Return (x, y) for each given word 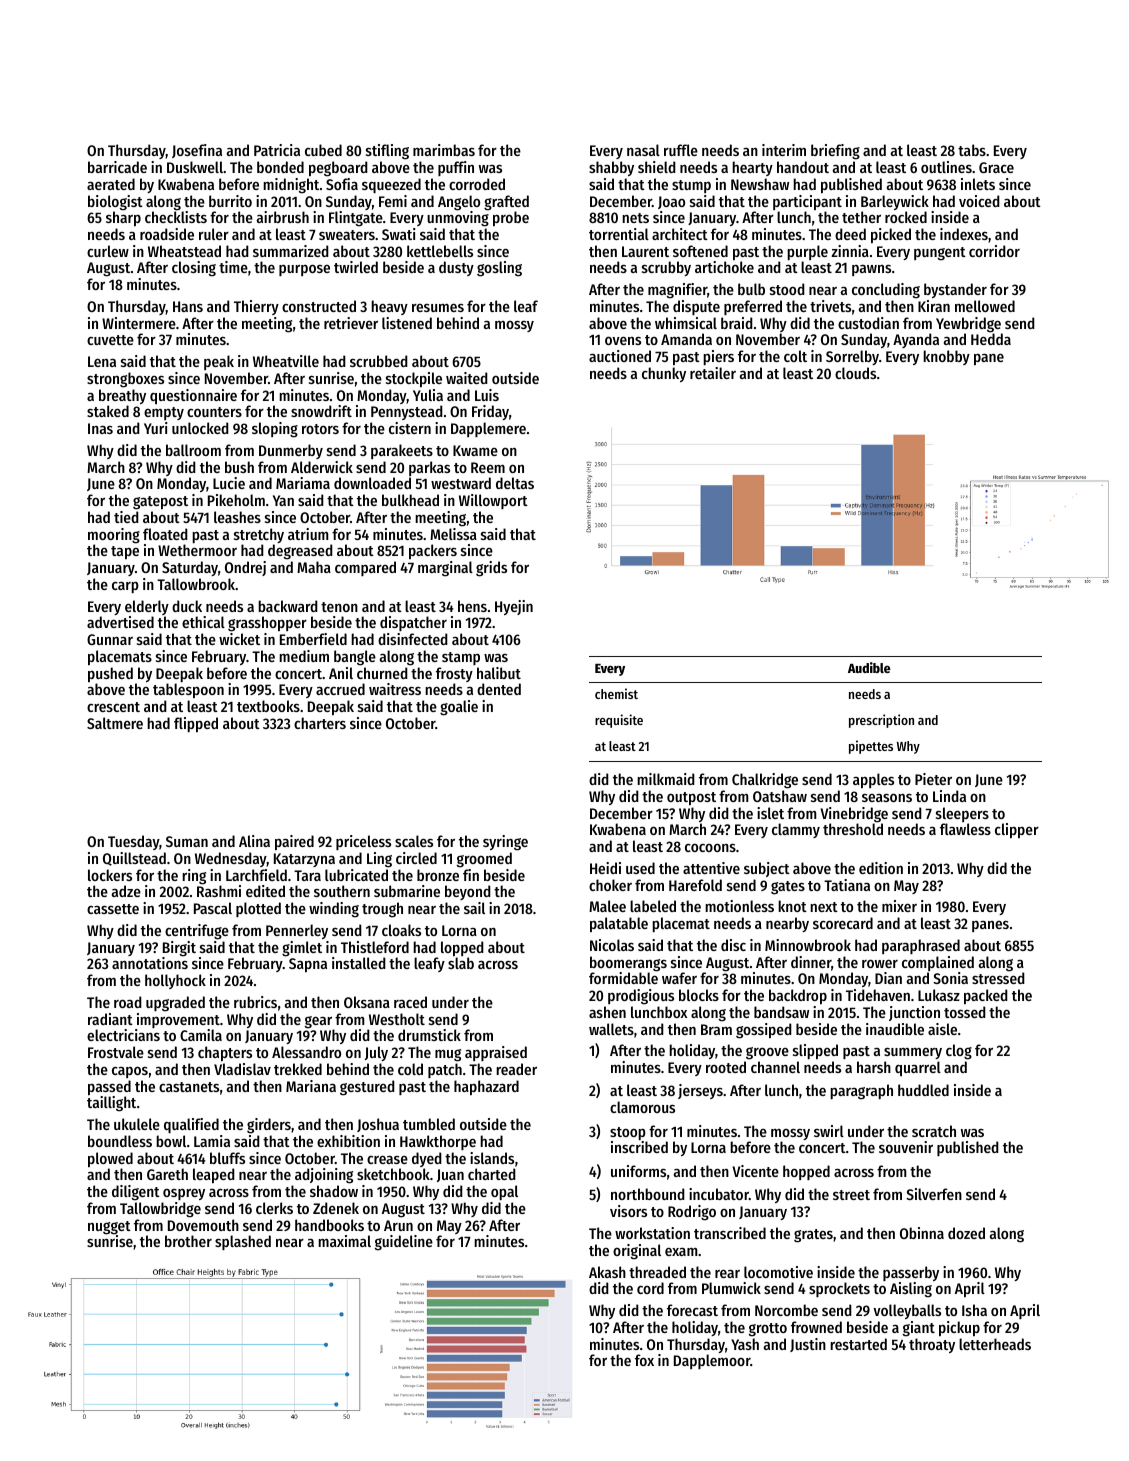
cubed (323, 150)
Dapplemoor (712, 1361)
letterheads (995, 1344)
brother (188, 1241)
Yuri (156, 428)
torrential (619, 234)
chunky (664, 374)
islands (492, 1158)
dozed (966, 1233)
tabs (972, 150)
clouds (855, 373)
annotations (150, 963)
